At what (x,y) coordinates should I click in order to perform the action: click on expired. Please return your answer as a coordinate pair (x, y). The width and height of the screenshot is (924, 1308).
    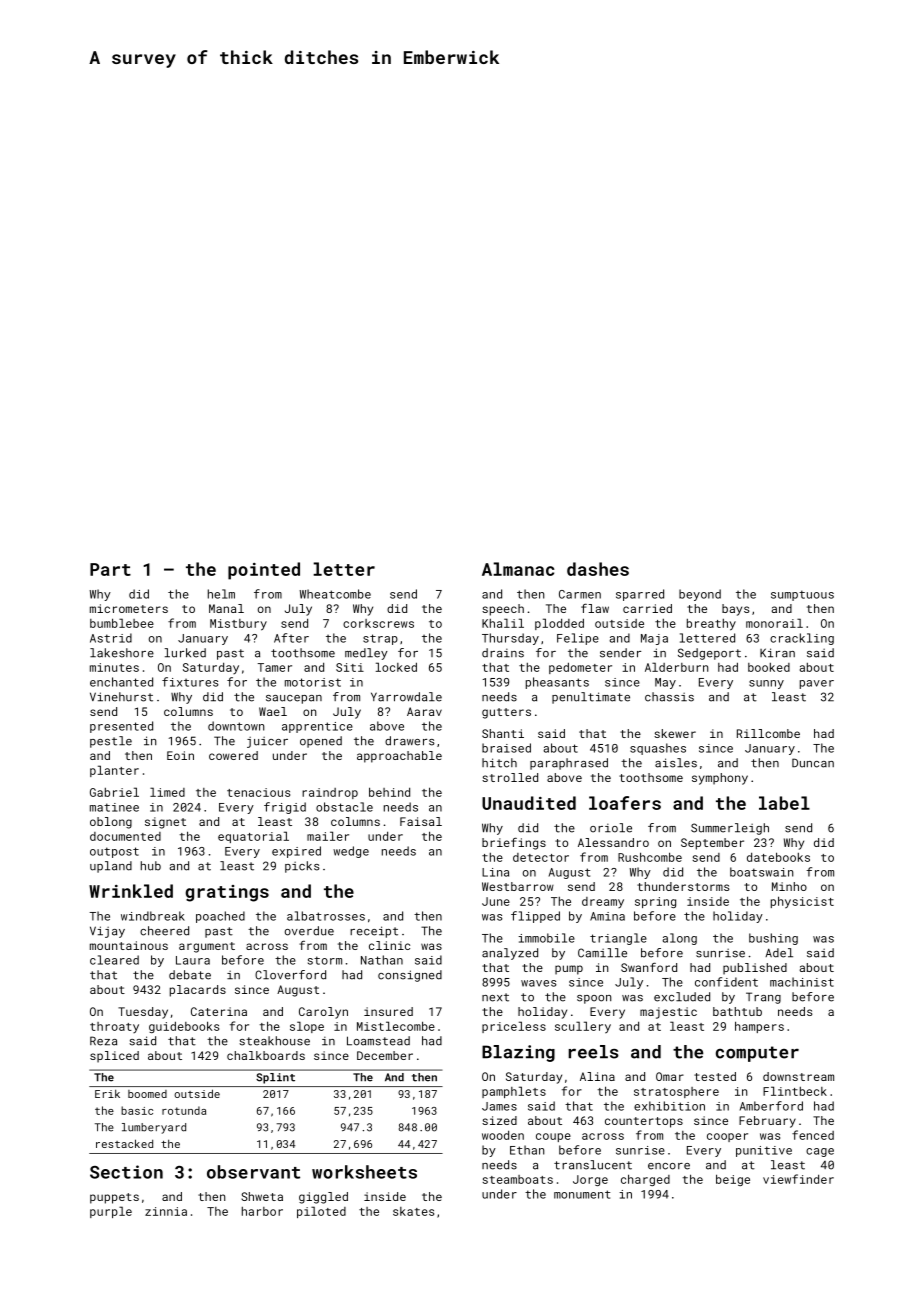
    Looking at the image, I should click on (296, 852).
